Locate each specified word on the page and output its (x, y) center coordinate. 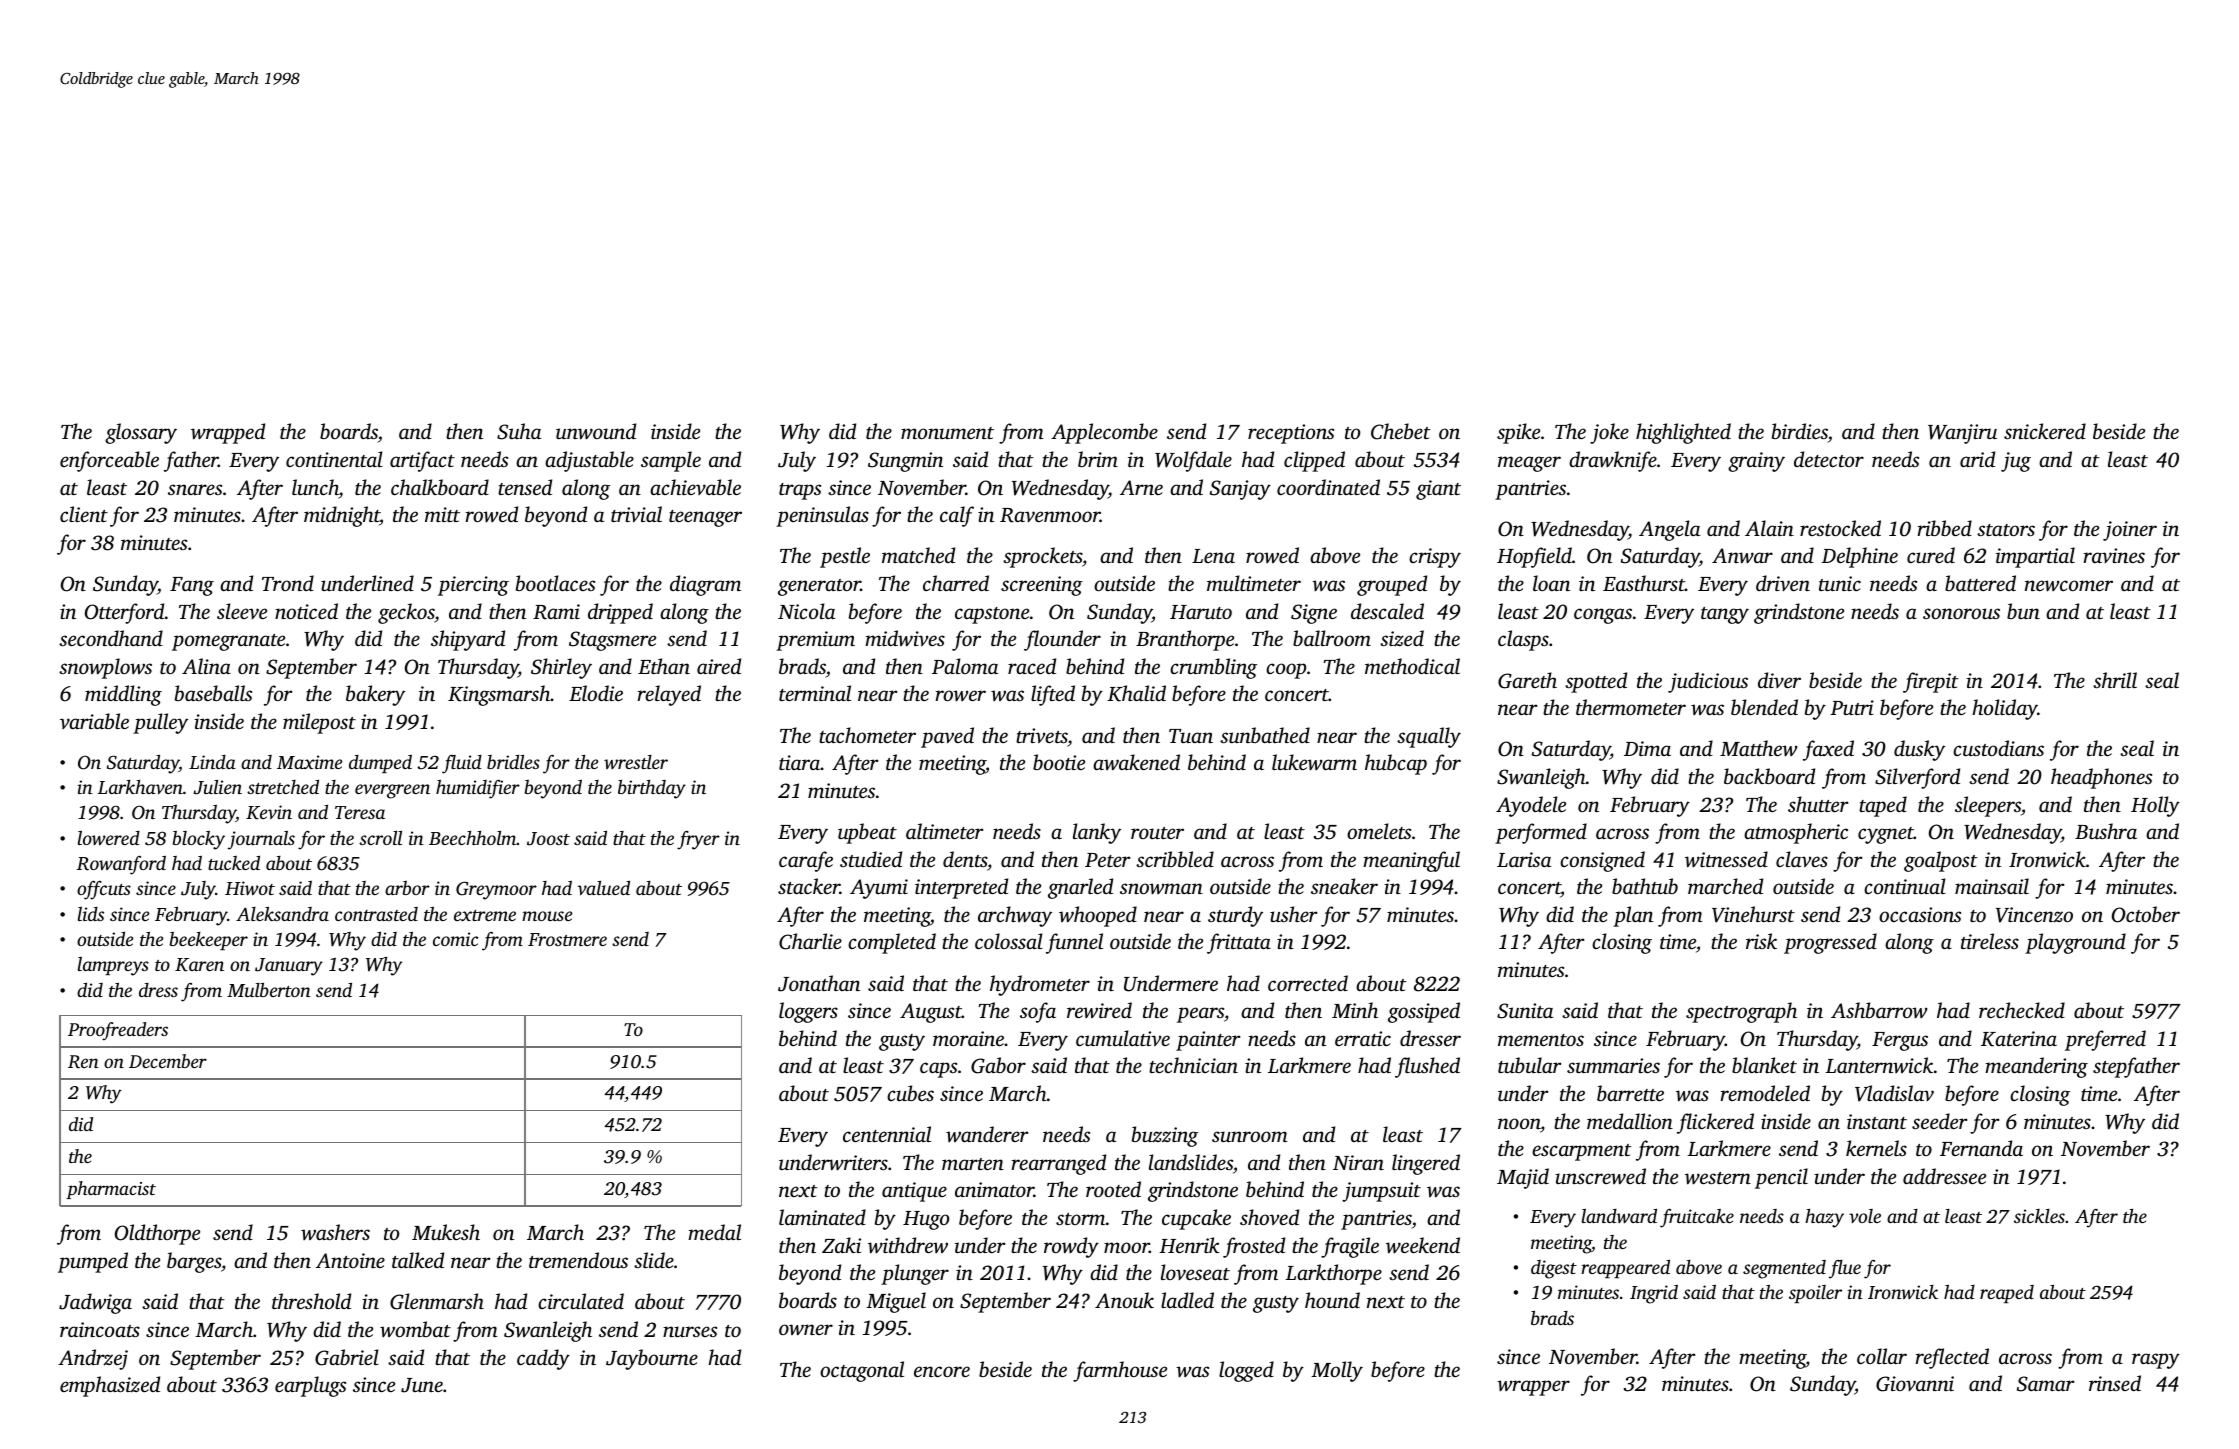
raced (1032, 666)
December (168, 1061)
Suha (519, 431)
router (1157, 833)
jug (2016, 462)
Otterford (124, 613)
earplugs (310, 1386)
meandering (2036, 1067)
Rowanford (121, 865)
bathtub (1645, 886)
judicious (1708, 682)
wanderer (987, 1134)
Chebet (1401, 431)
